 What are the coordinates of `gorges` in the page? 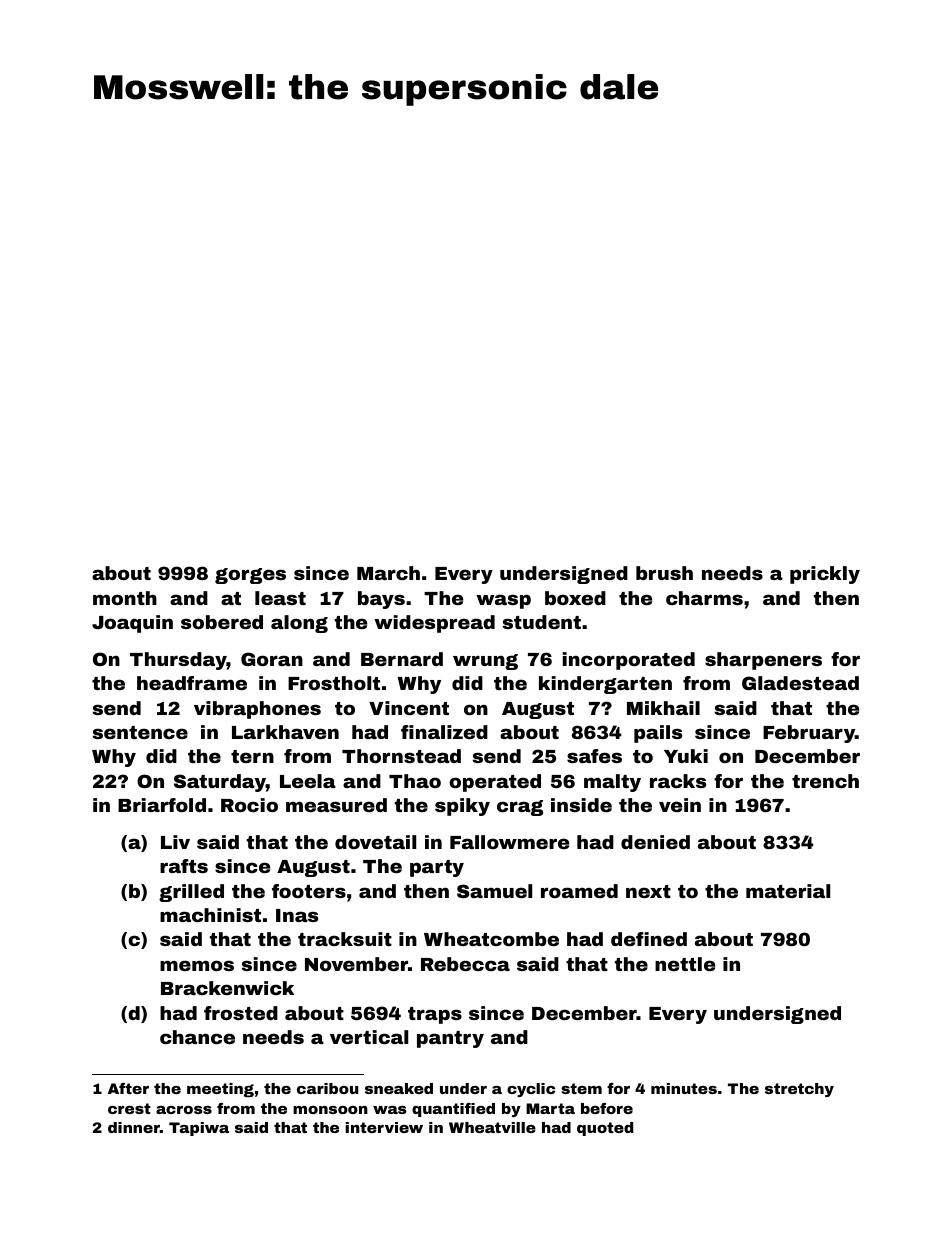 It's located at (250, 576).
